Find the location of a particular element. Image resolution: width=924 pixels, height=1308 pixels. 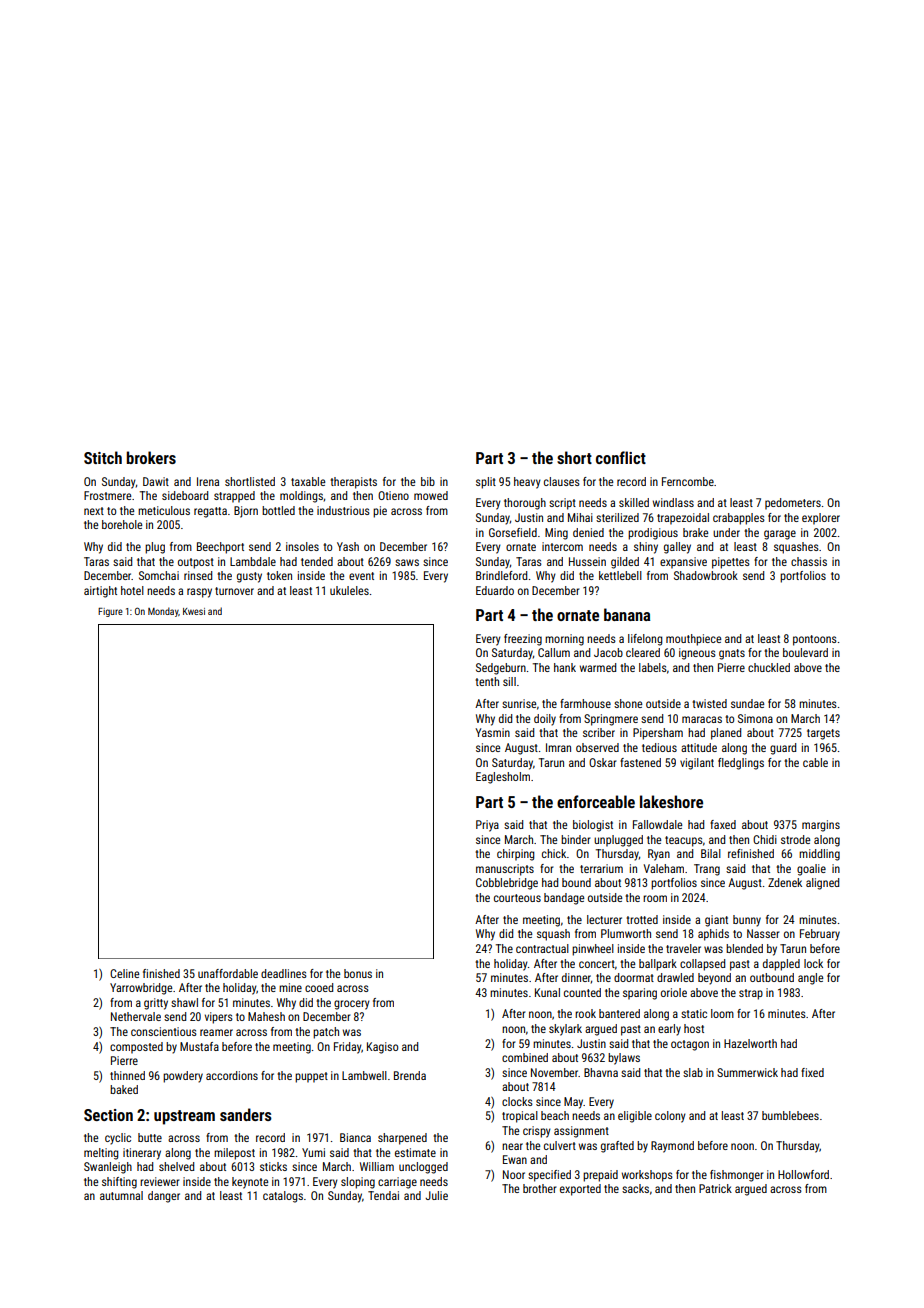

fledglings is located at coordinates (741, 764).
